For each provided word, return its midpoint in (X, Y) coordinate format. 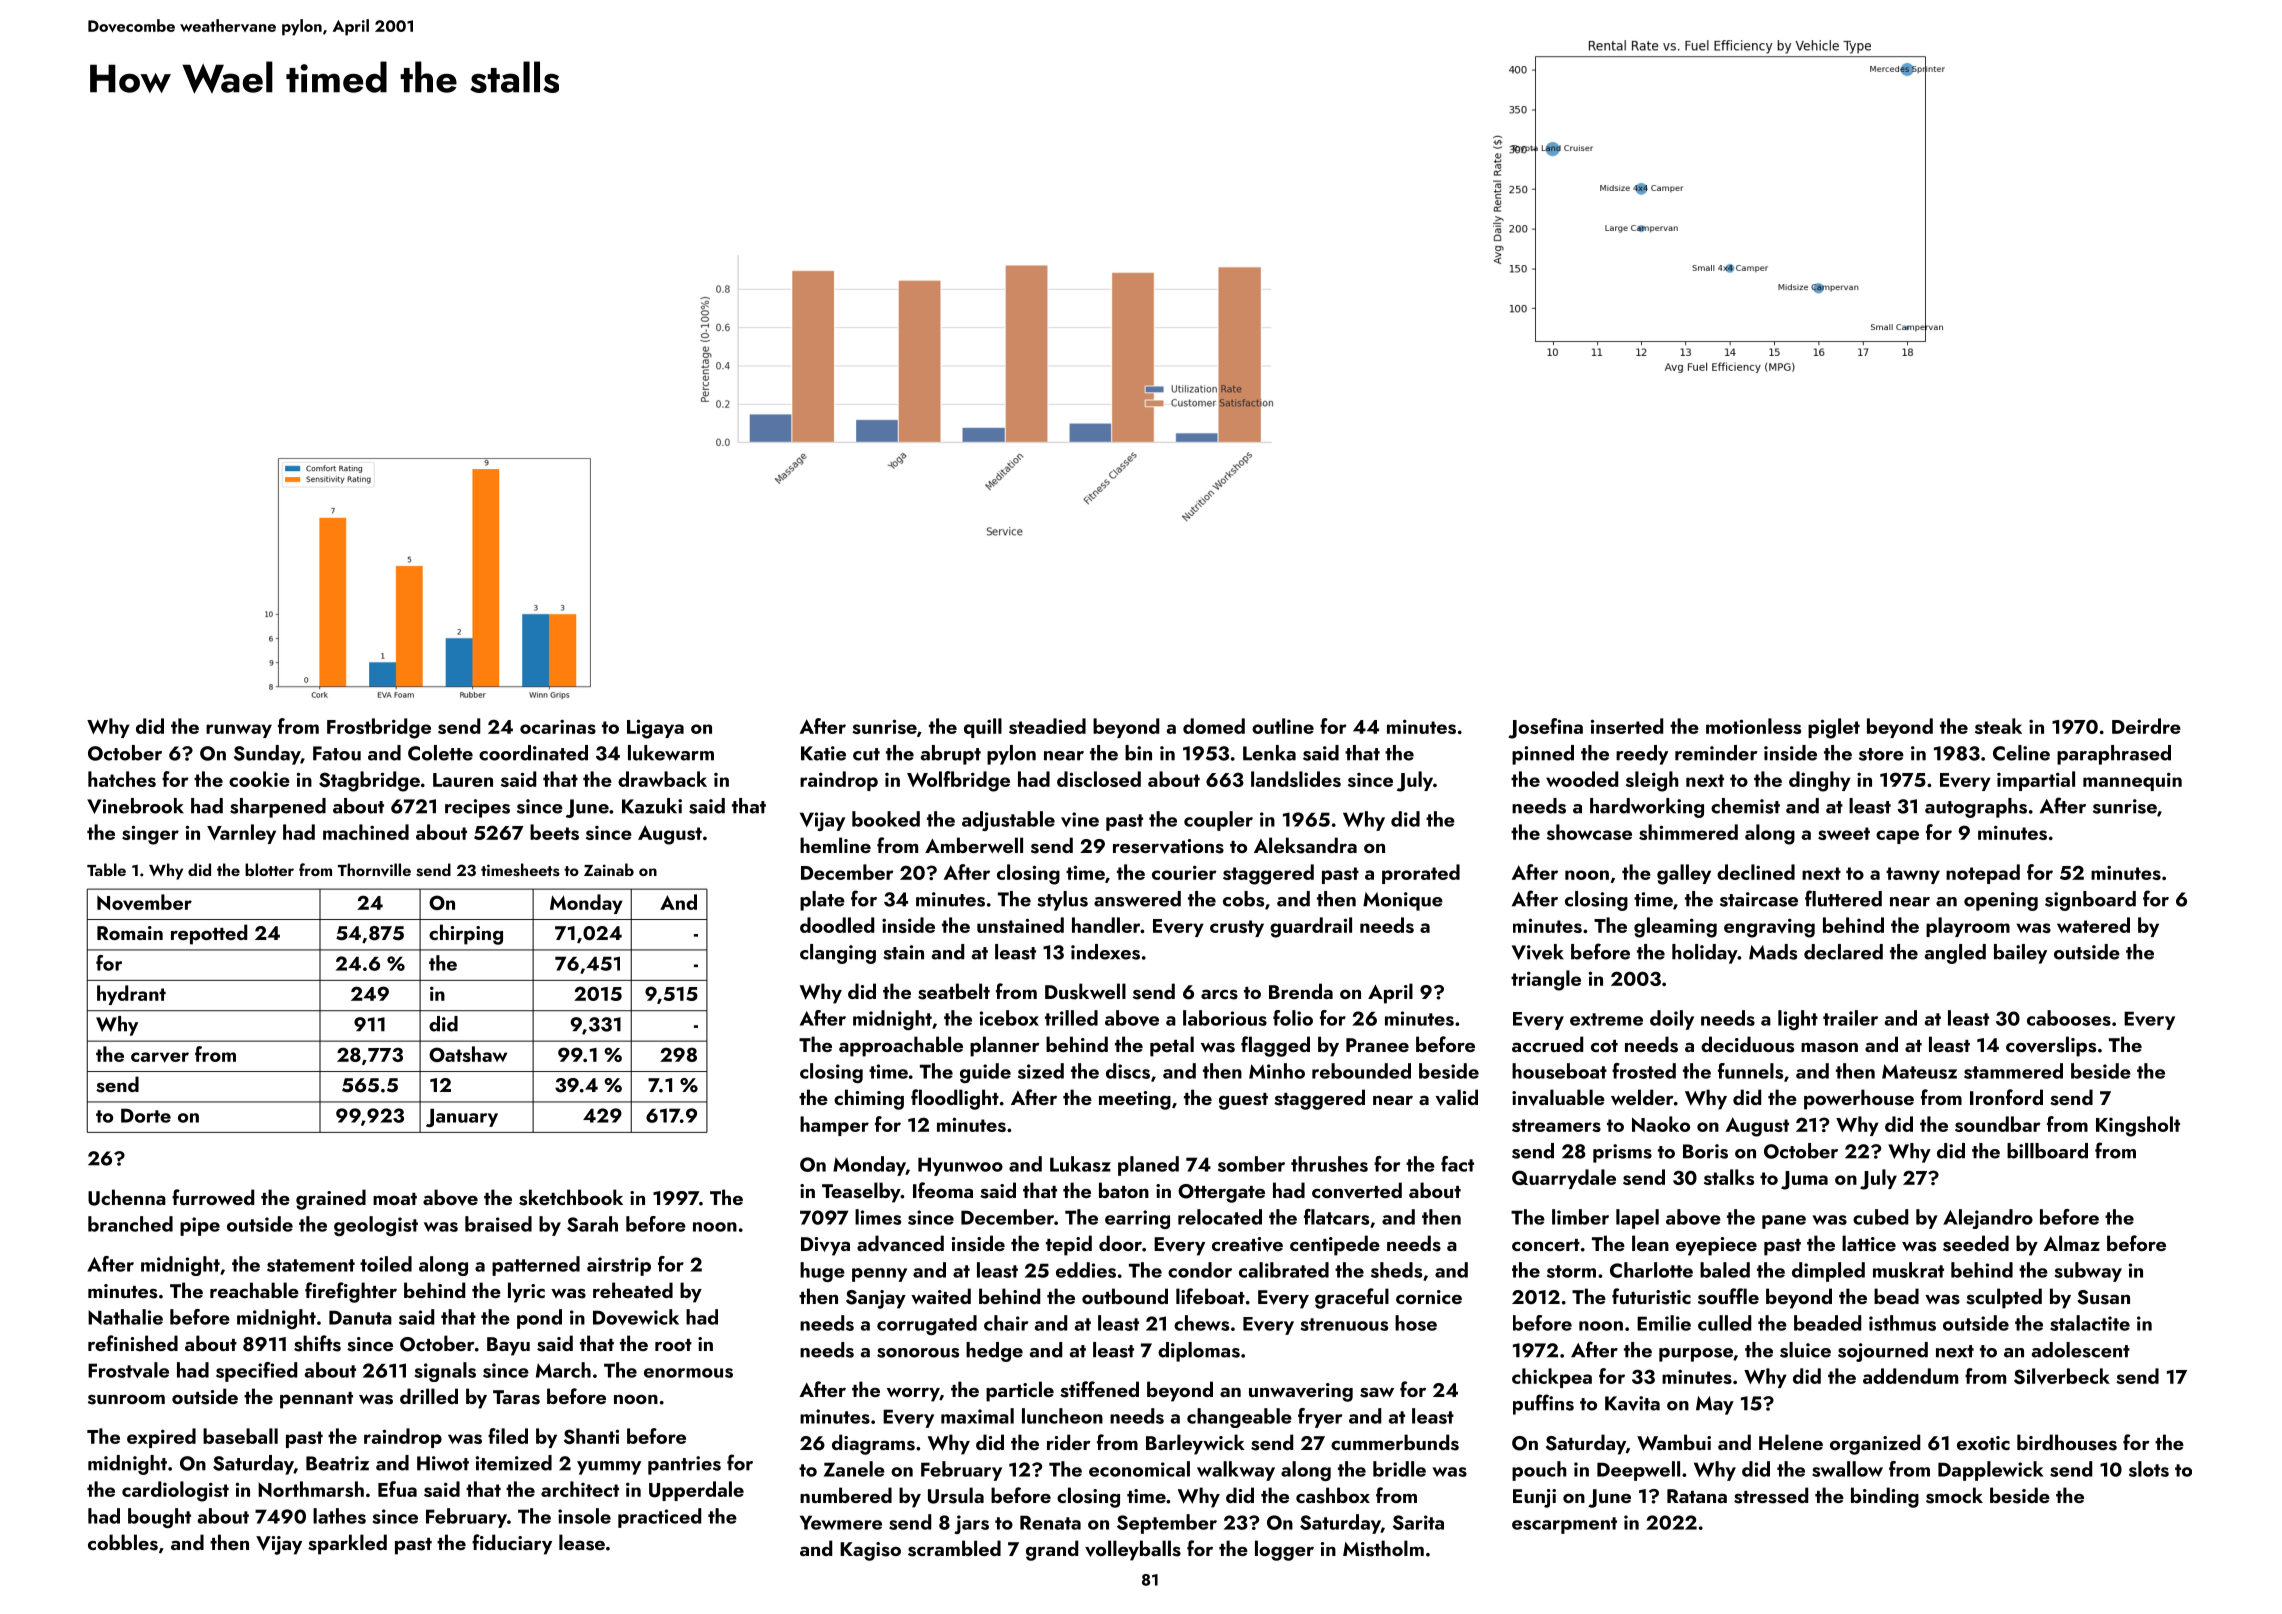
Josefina (1545, 728)
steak (1998, 726)
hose (1416, 1323)
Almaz (2071, 1243)
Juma (1804, 1180)
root (673, 1345)
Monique (1403, 901)
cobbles (123, 1542)
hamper (834, 1126)
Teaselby (861, 1192)
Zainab (609, 869)
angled (1955, 954)
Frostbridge (379, 728)
